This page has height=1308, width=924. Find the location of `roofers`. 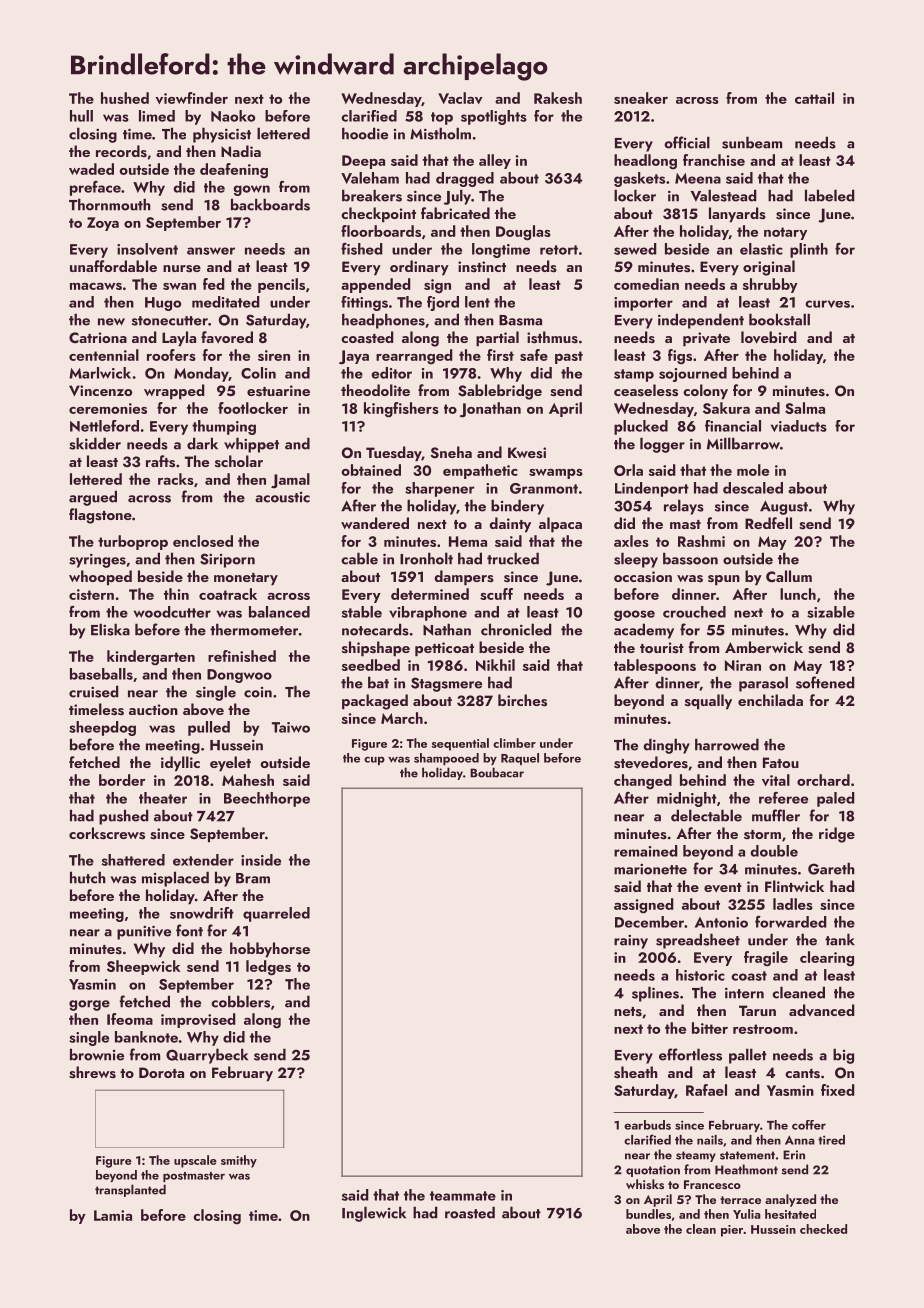

roofers is located at coordinates (171, 355).
